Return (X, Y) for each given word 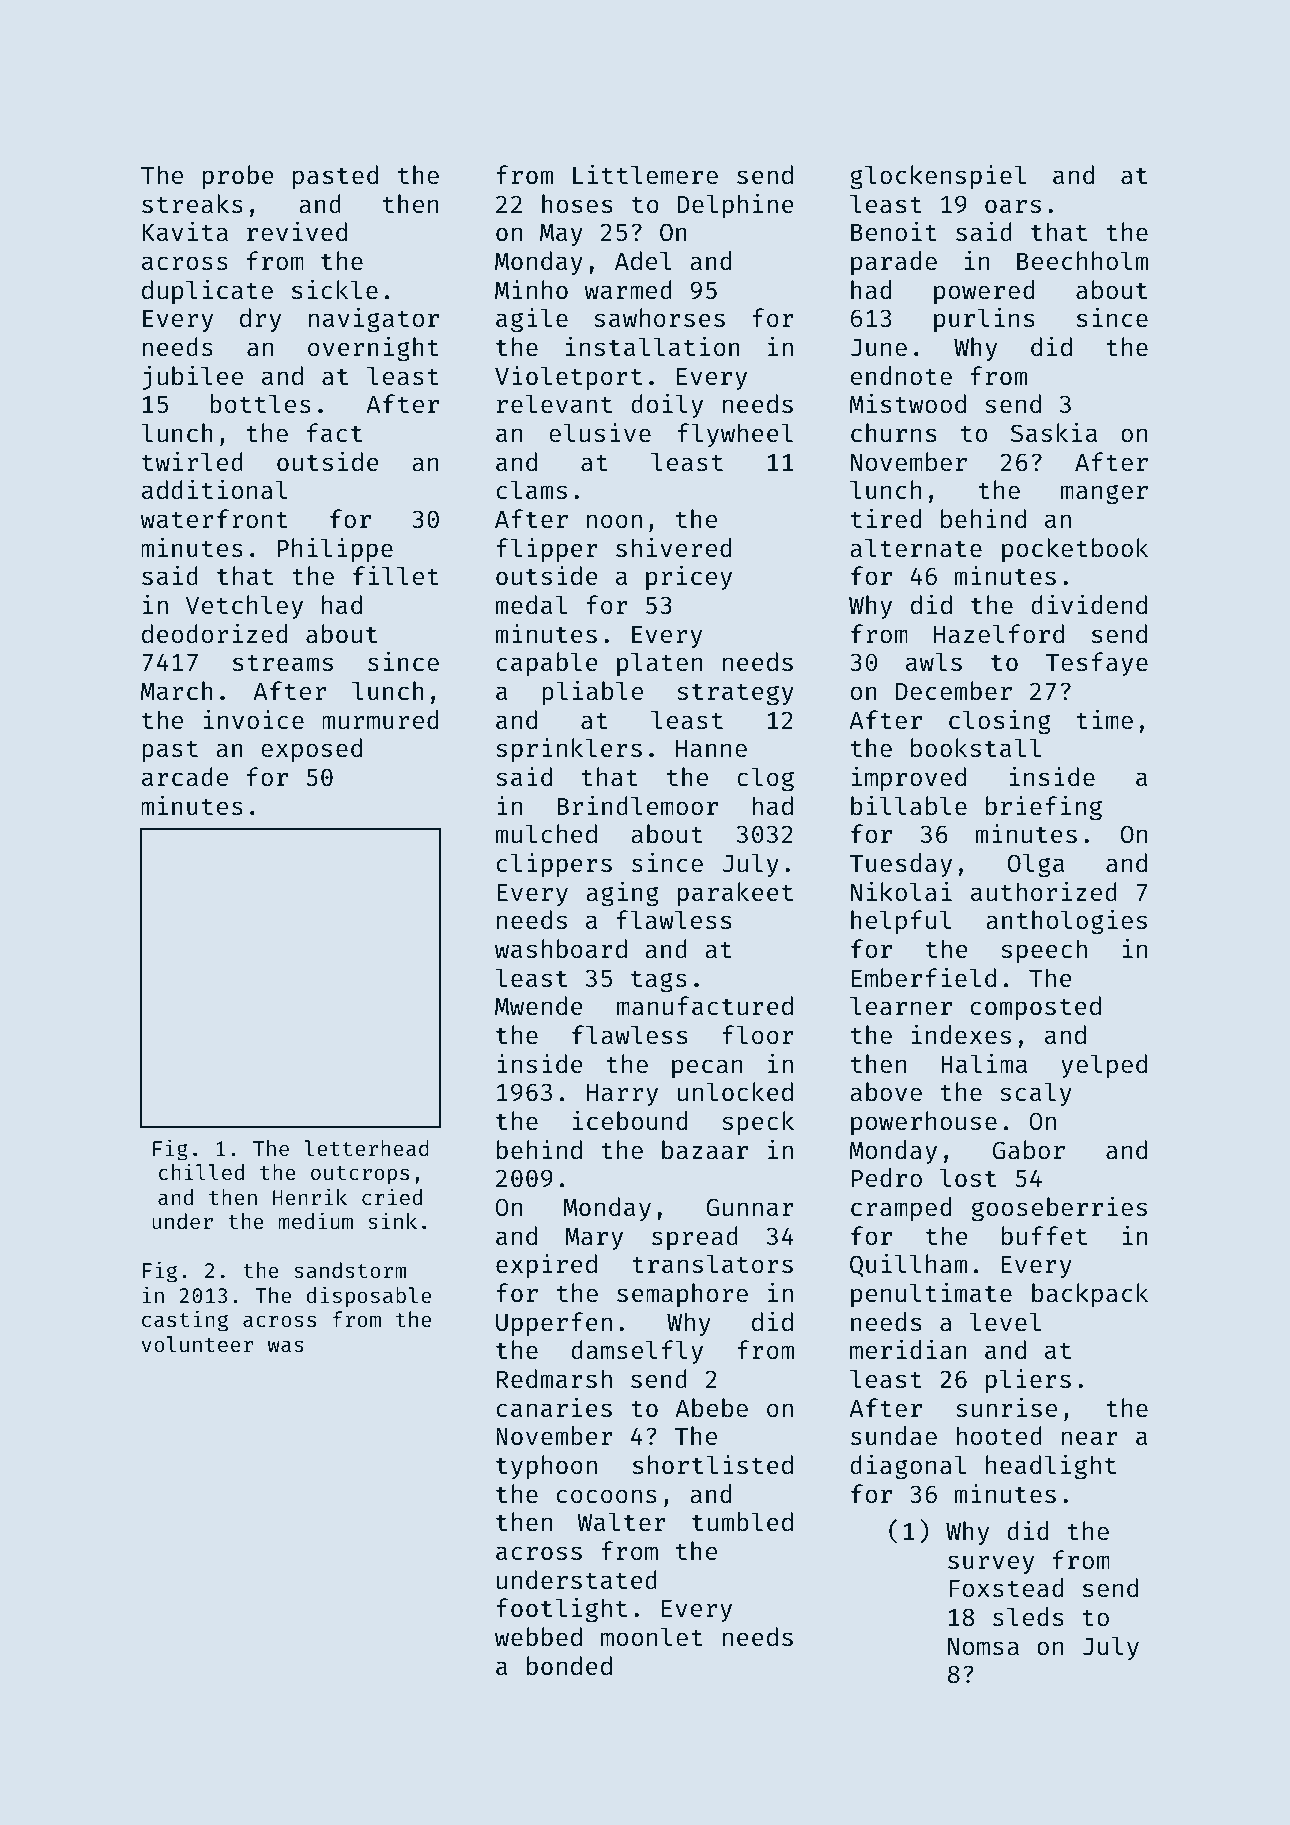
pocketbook (1075, 550)
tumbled (742, 1522)
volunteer (197, 1344)
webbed (538, 1637)
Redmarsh (554, 1379)
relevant (554, 404)
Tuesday (901, 865)
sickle (335, 290)
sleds (1028, 1617)
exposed (311, 750)
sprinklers (569, 750)
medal (531, 605)
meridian (908, 1350)
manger (1104, 494)
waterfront (214, 519)
